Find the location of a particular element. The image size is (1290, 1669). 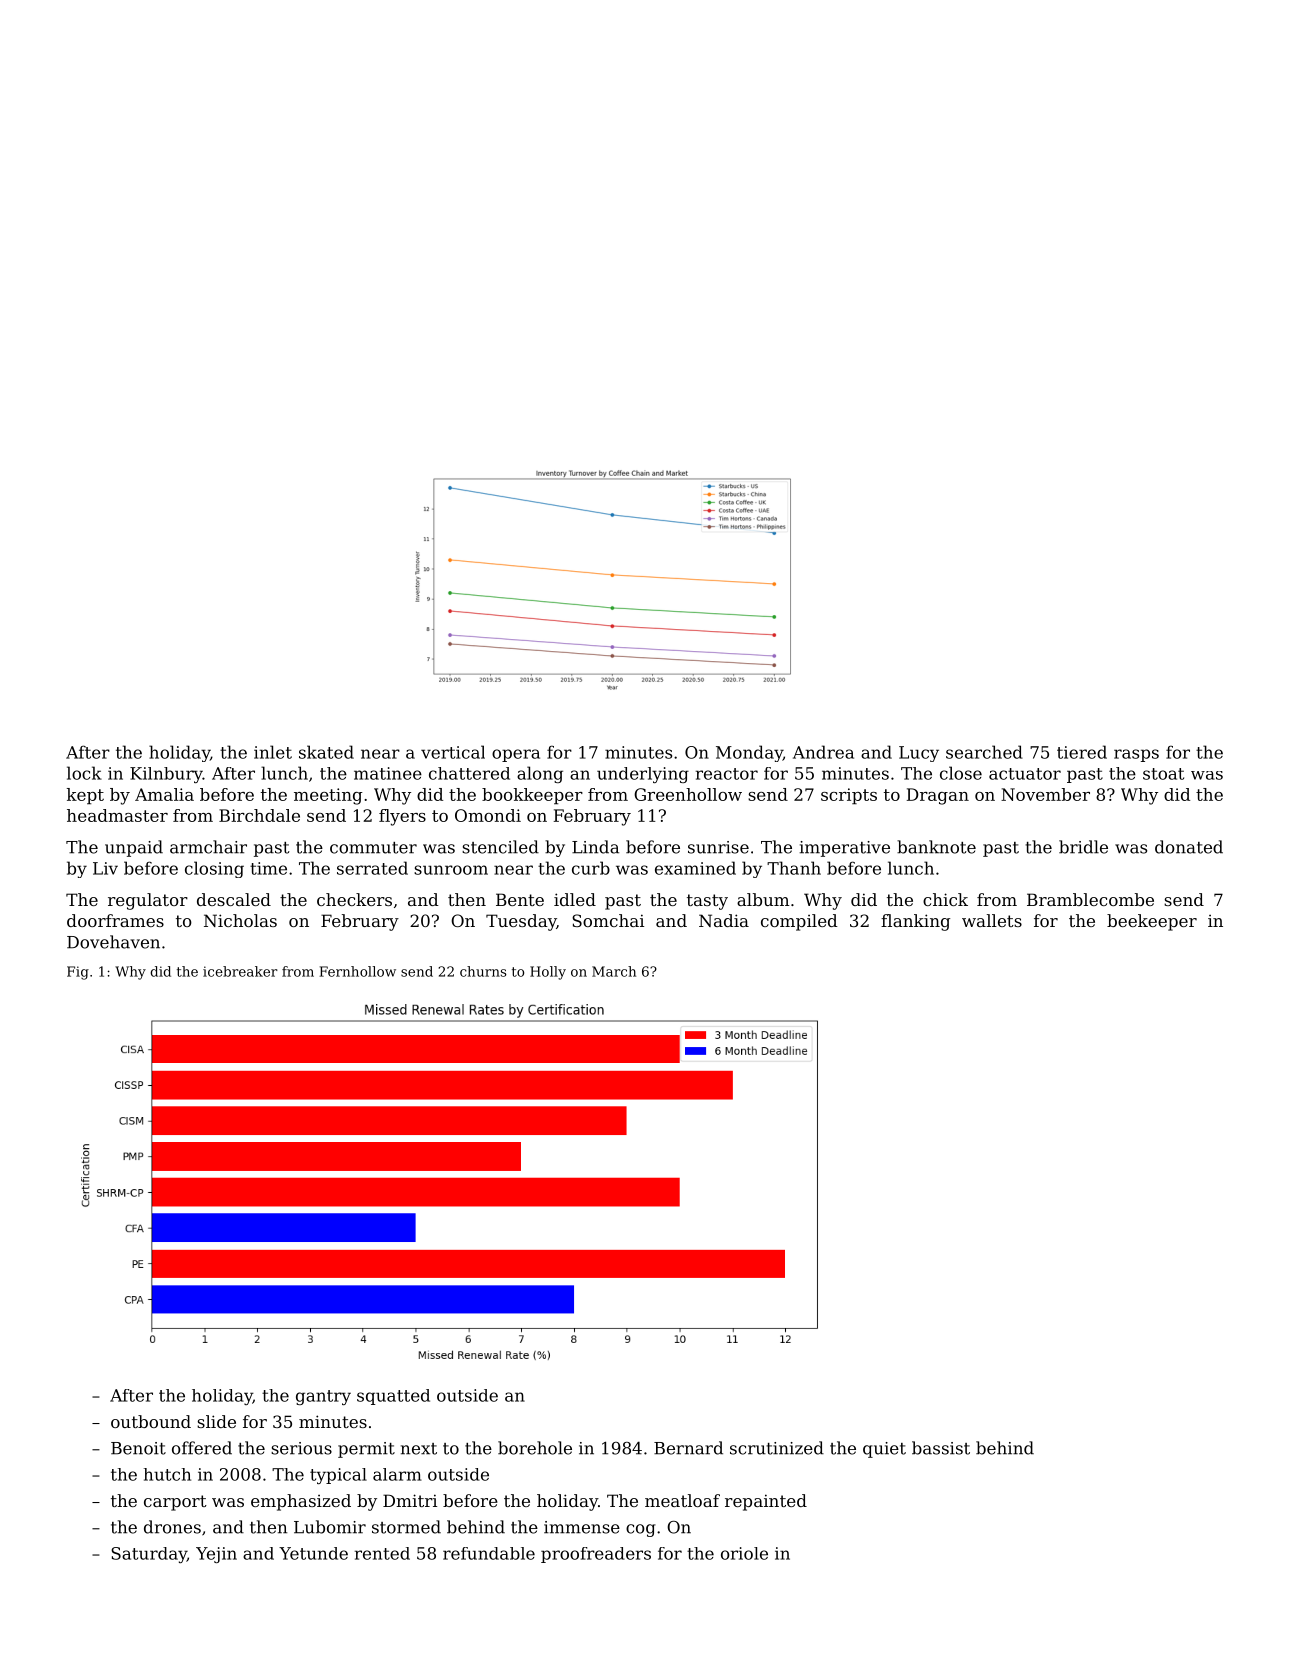

gantry is located at coordinates (323, 1397).
